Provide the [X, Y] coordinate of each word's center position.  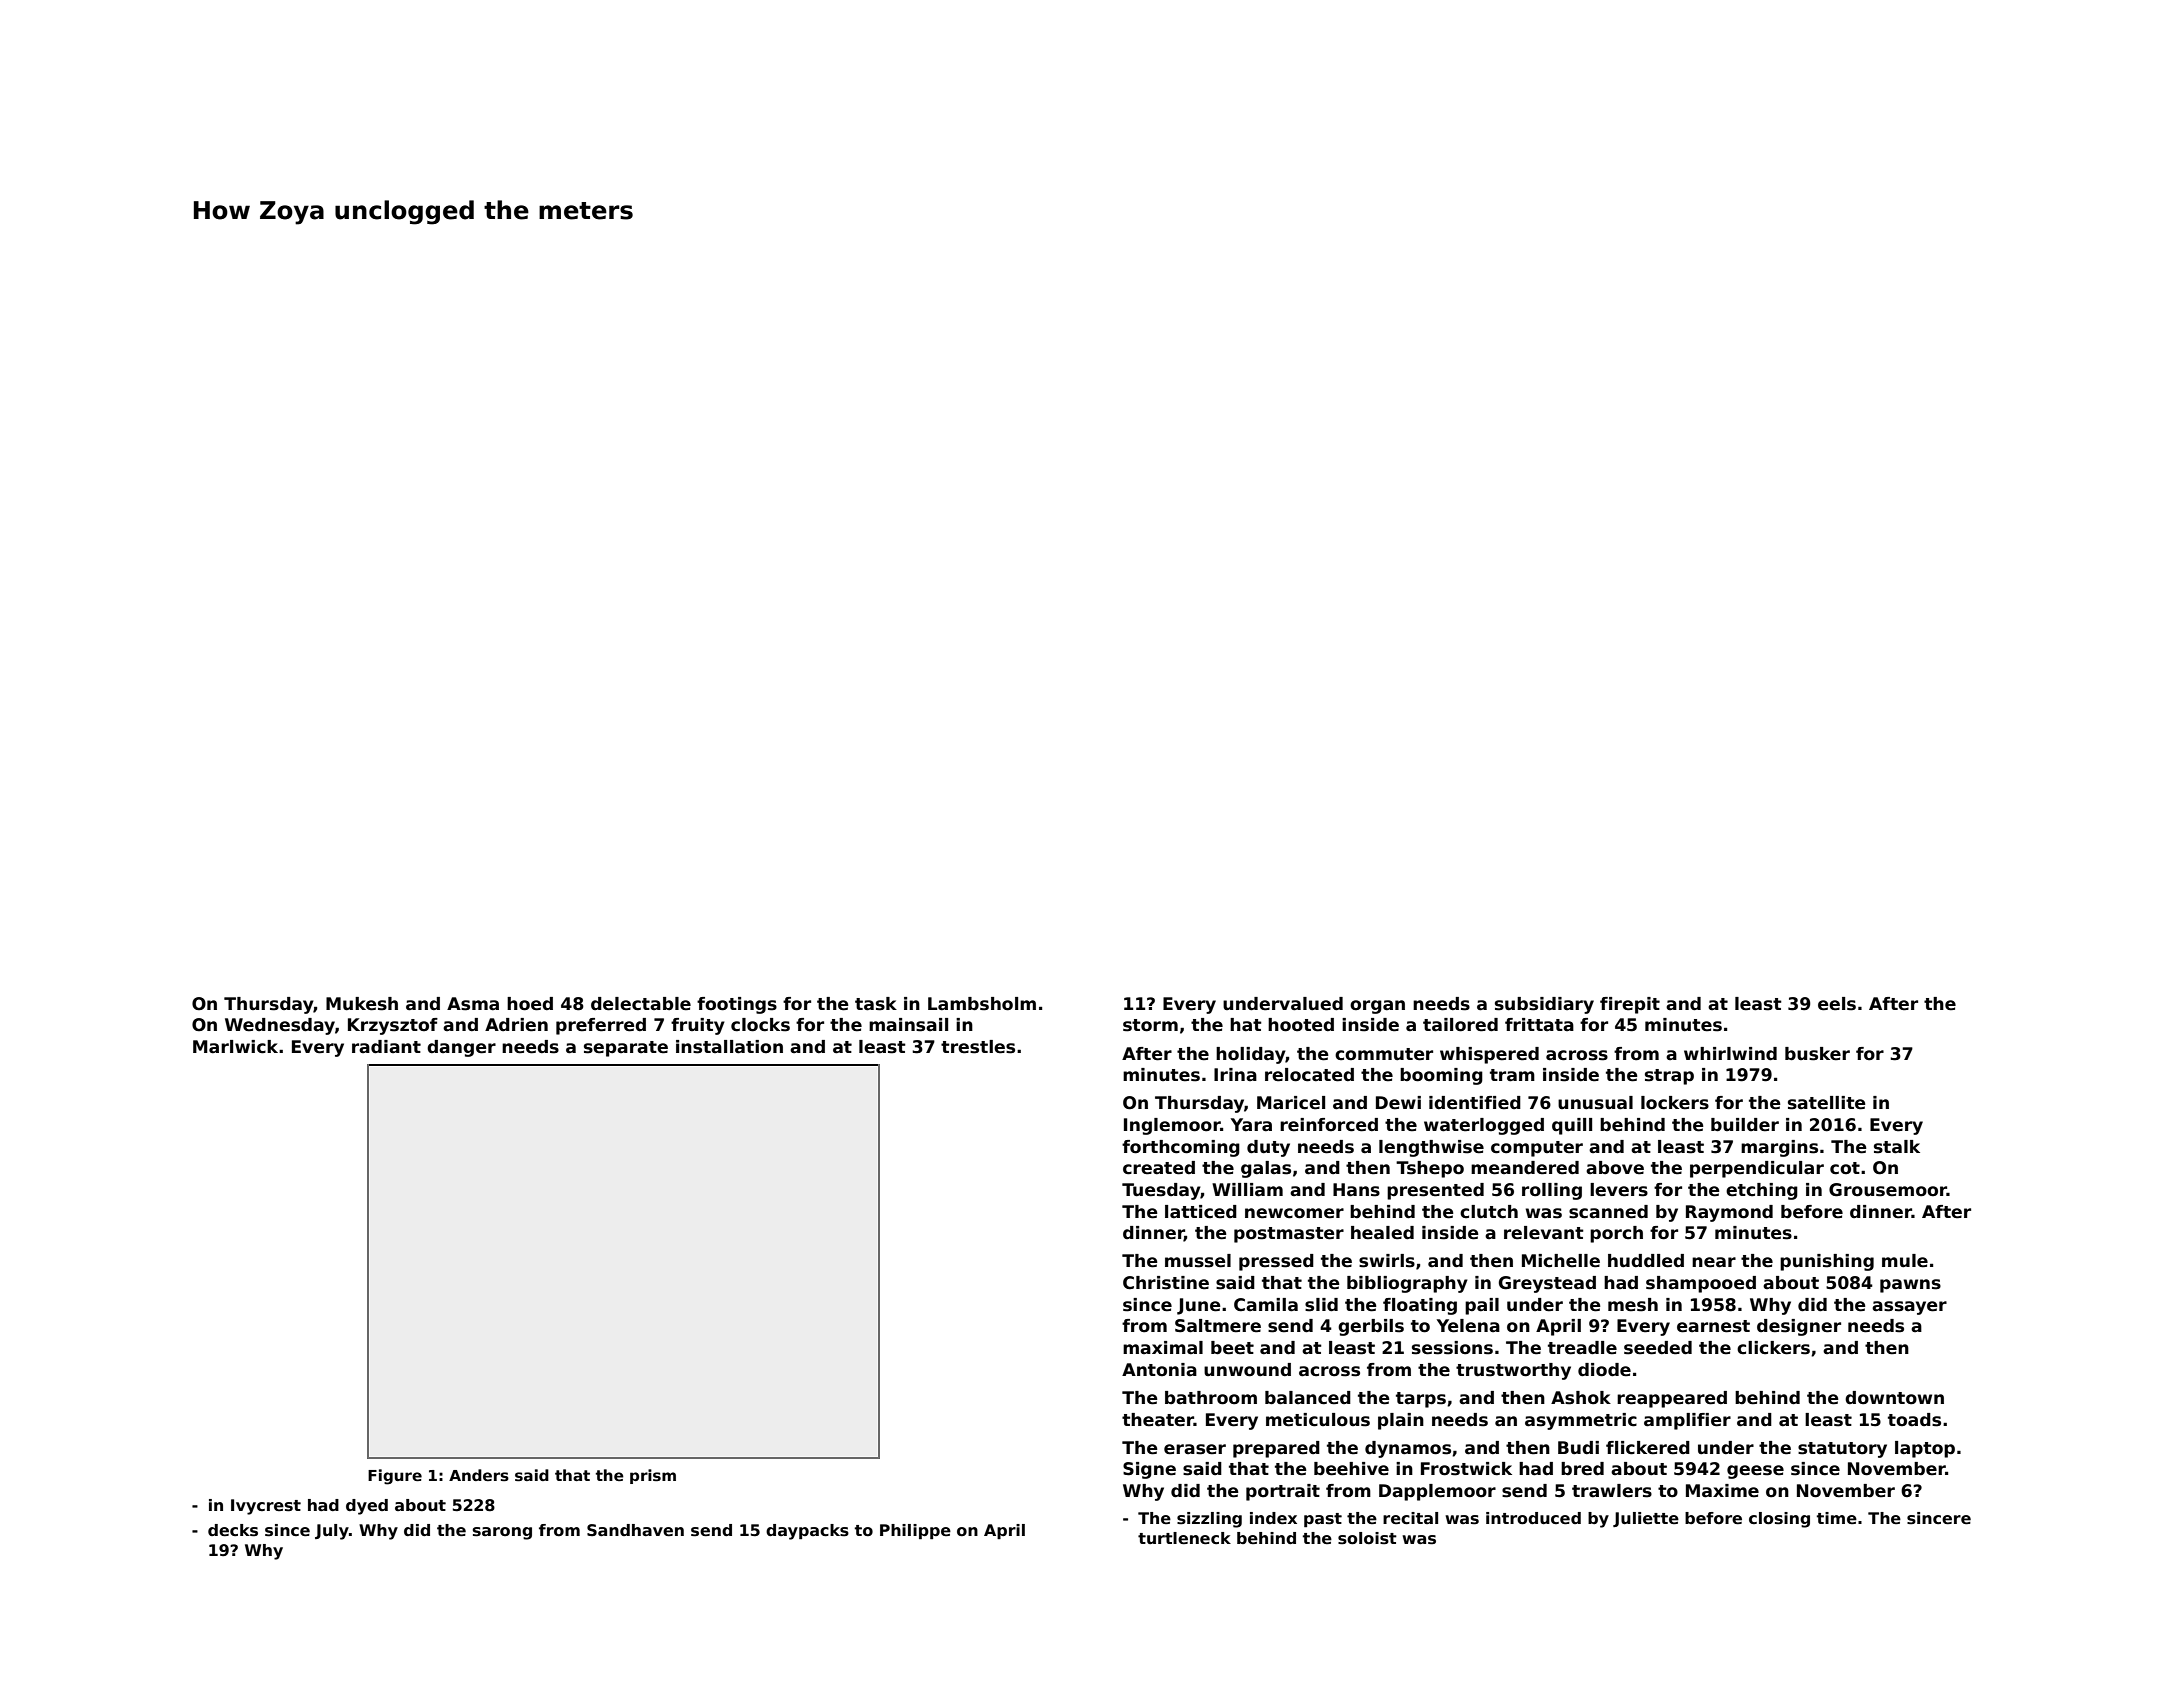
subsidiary [1544, 1005]
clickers [1773, 1348]
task [876, 1004]
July [332, 1532]
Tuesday [1161, 1191]
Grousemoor [1888, 1190]
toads [1914, 1420]
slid [1321, 1305]
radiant [386, 1047]
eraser [1195, 1449]
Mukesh [362, 1004]
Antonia [1159, 1370]
